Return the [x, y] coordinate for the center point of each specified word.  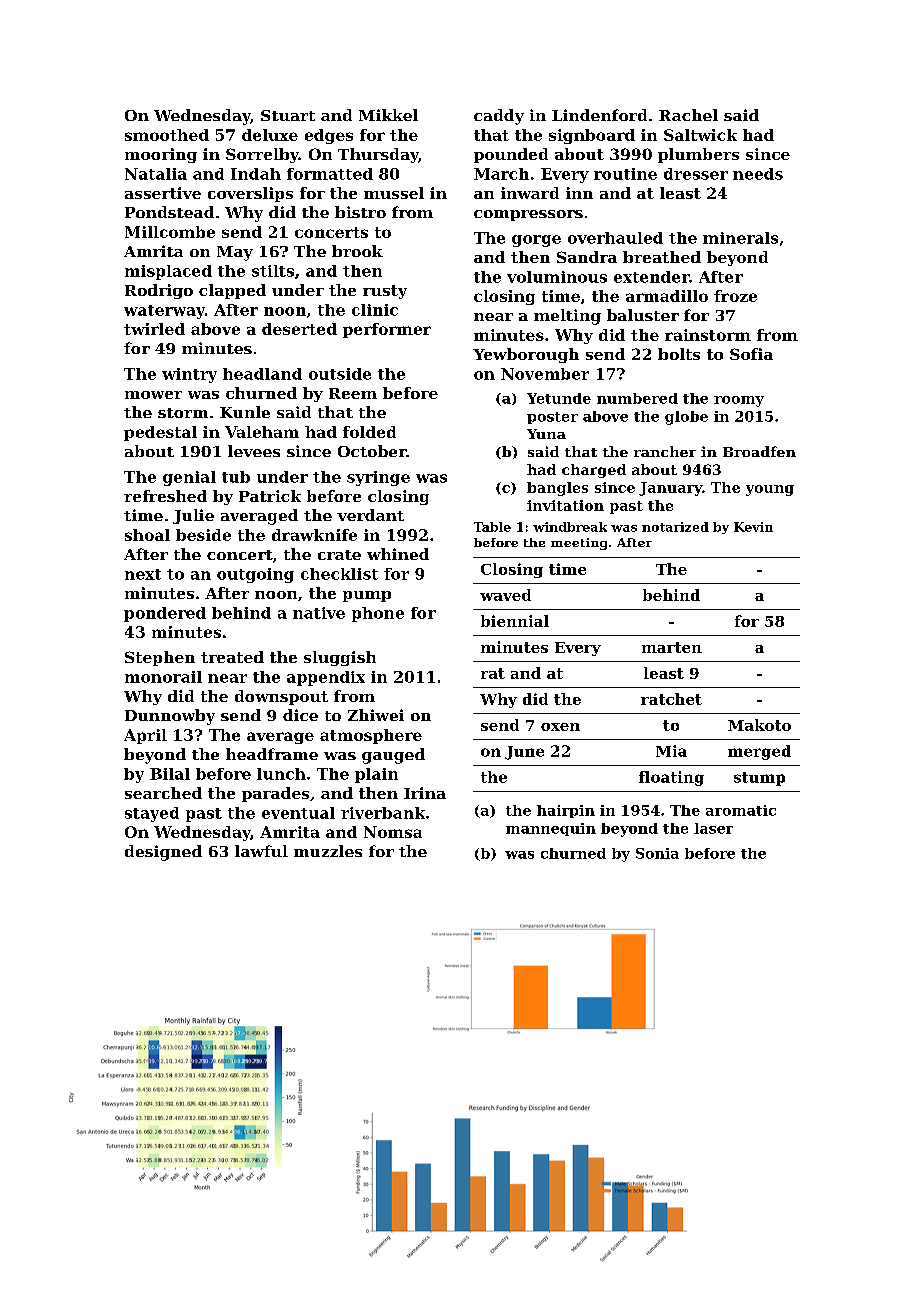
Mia [671, 751]
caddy [499, 117]
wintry [189, 375]
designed [163, 853]
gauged [393, 756]
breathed [662, 257]
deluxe [270, 135]
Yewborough [526, 355]
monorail [163, 677]
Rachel [688, 115]
